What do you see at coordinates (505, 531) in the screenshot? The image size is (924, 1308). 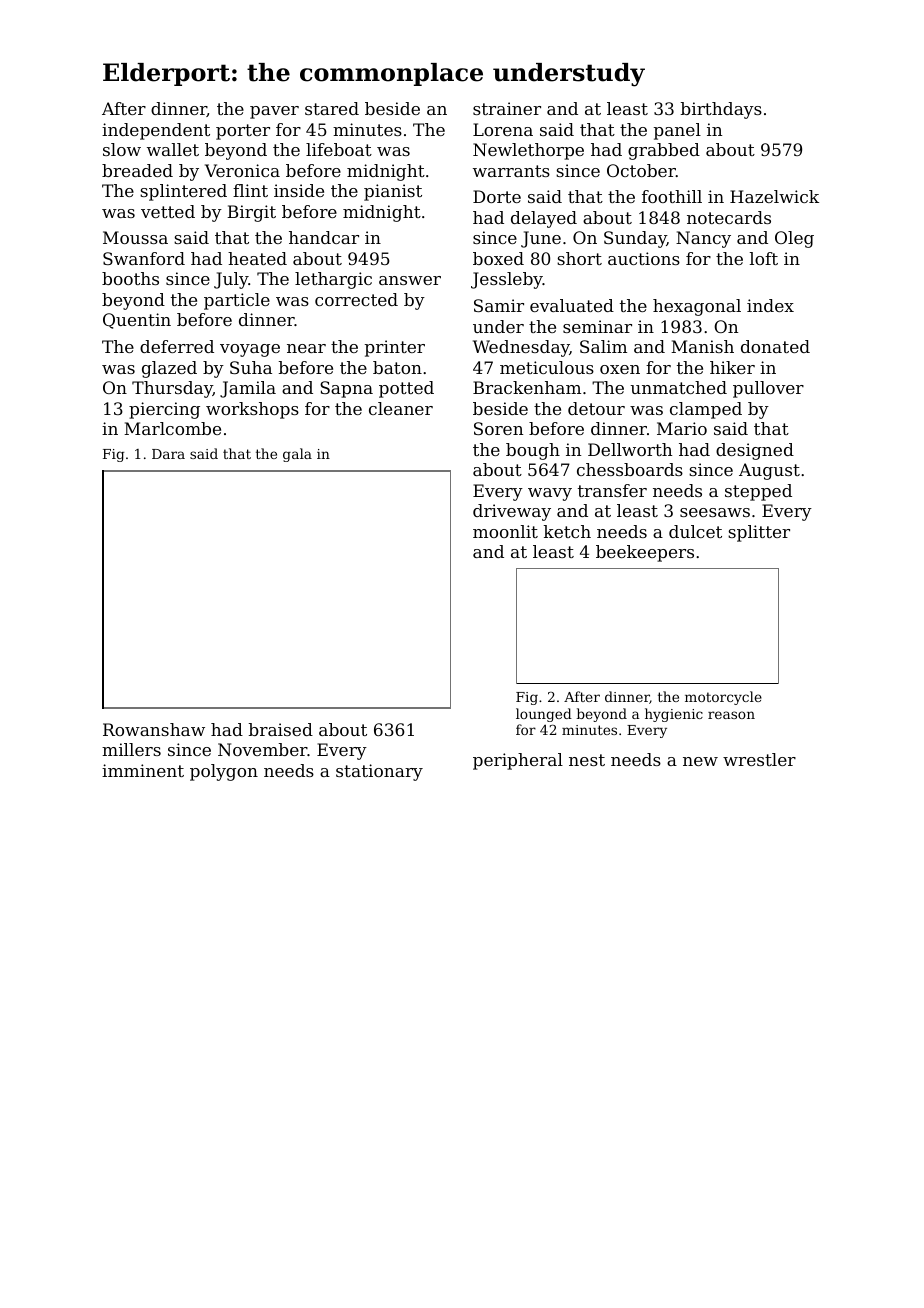 I see `moonlit` at bounding box center [505, 531].
